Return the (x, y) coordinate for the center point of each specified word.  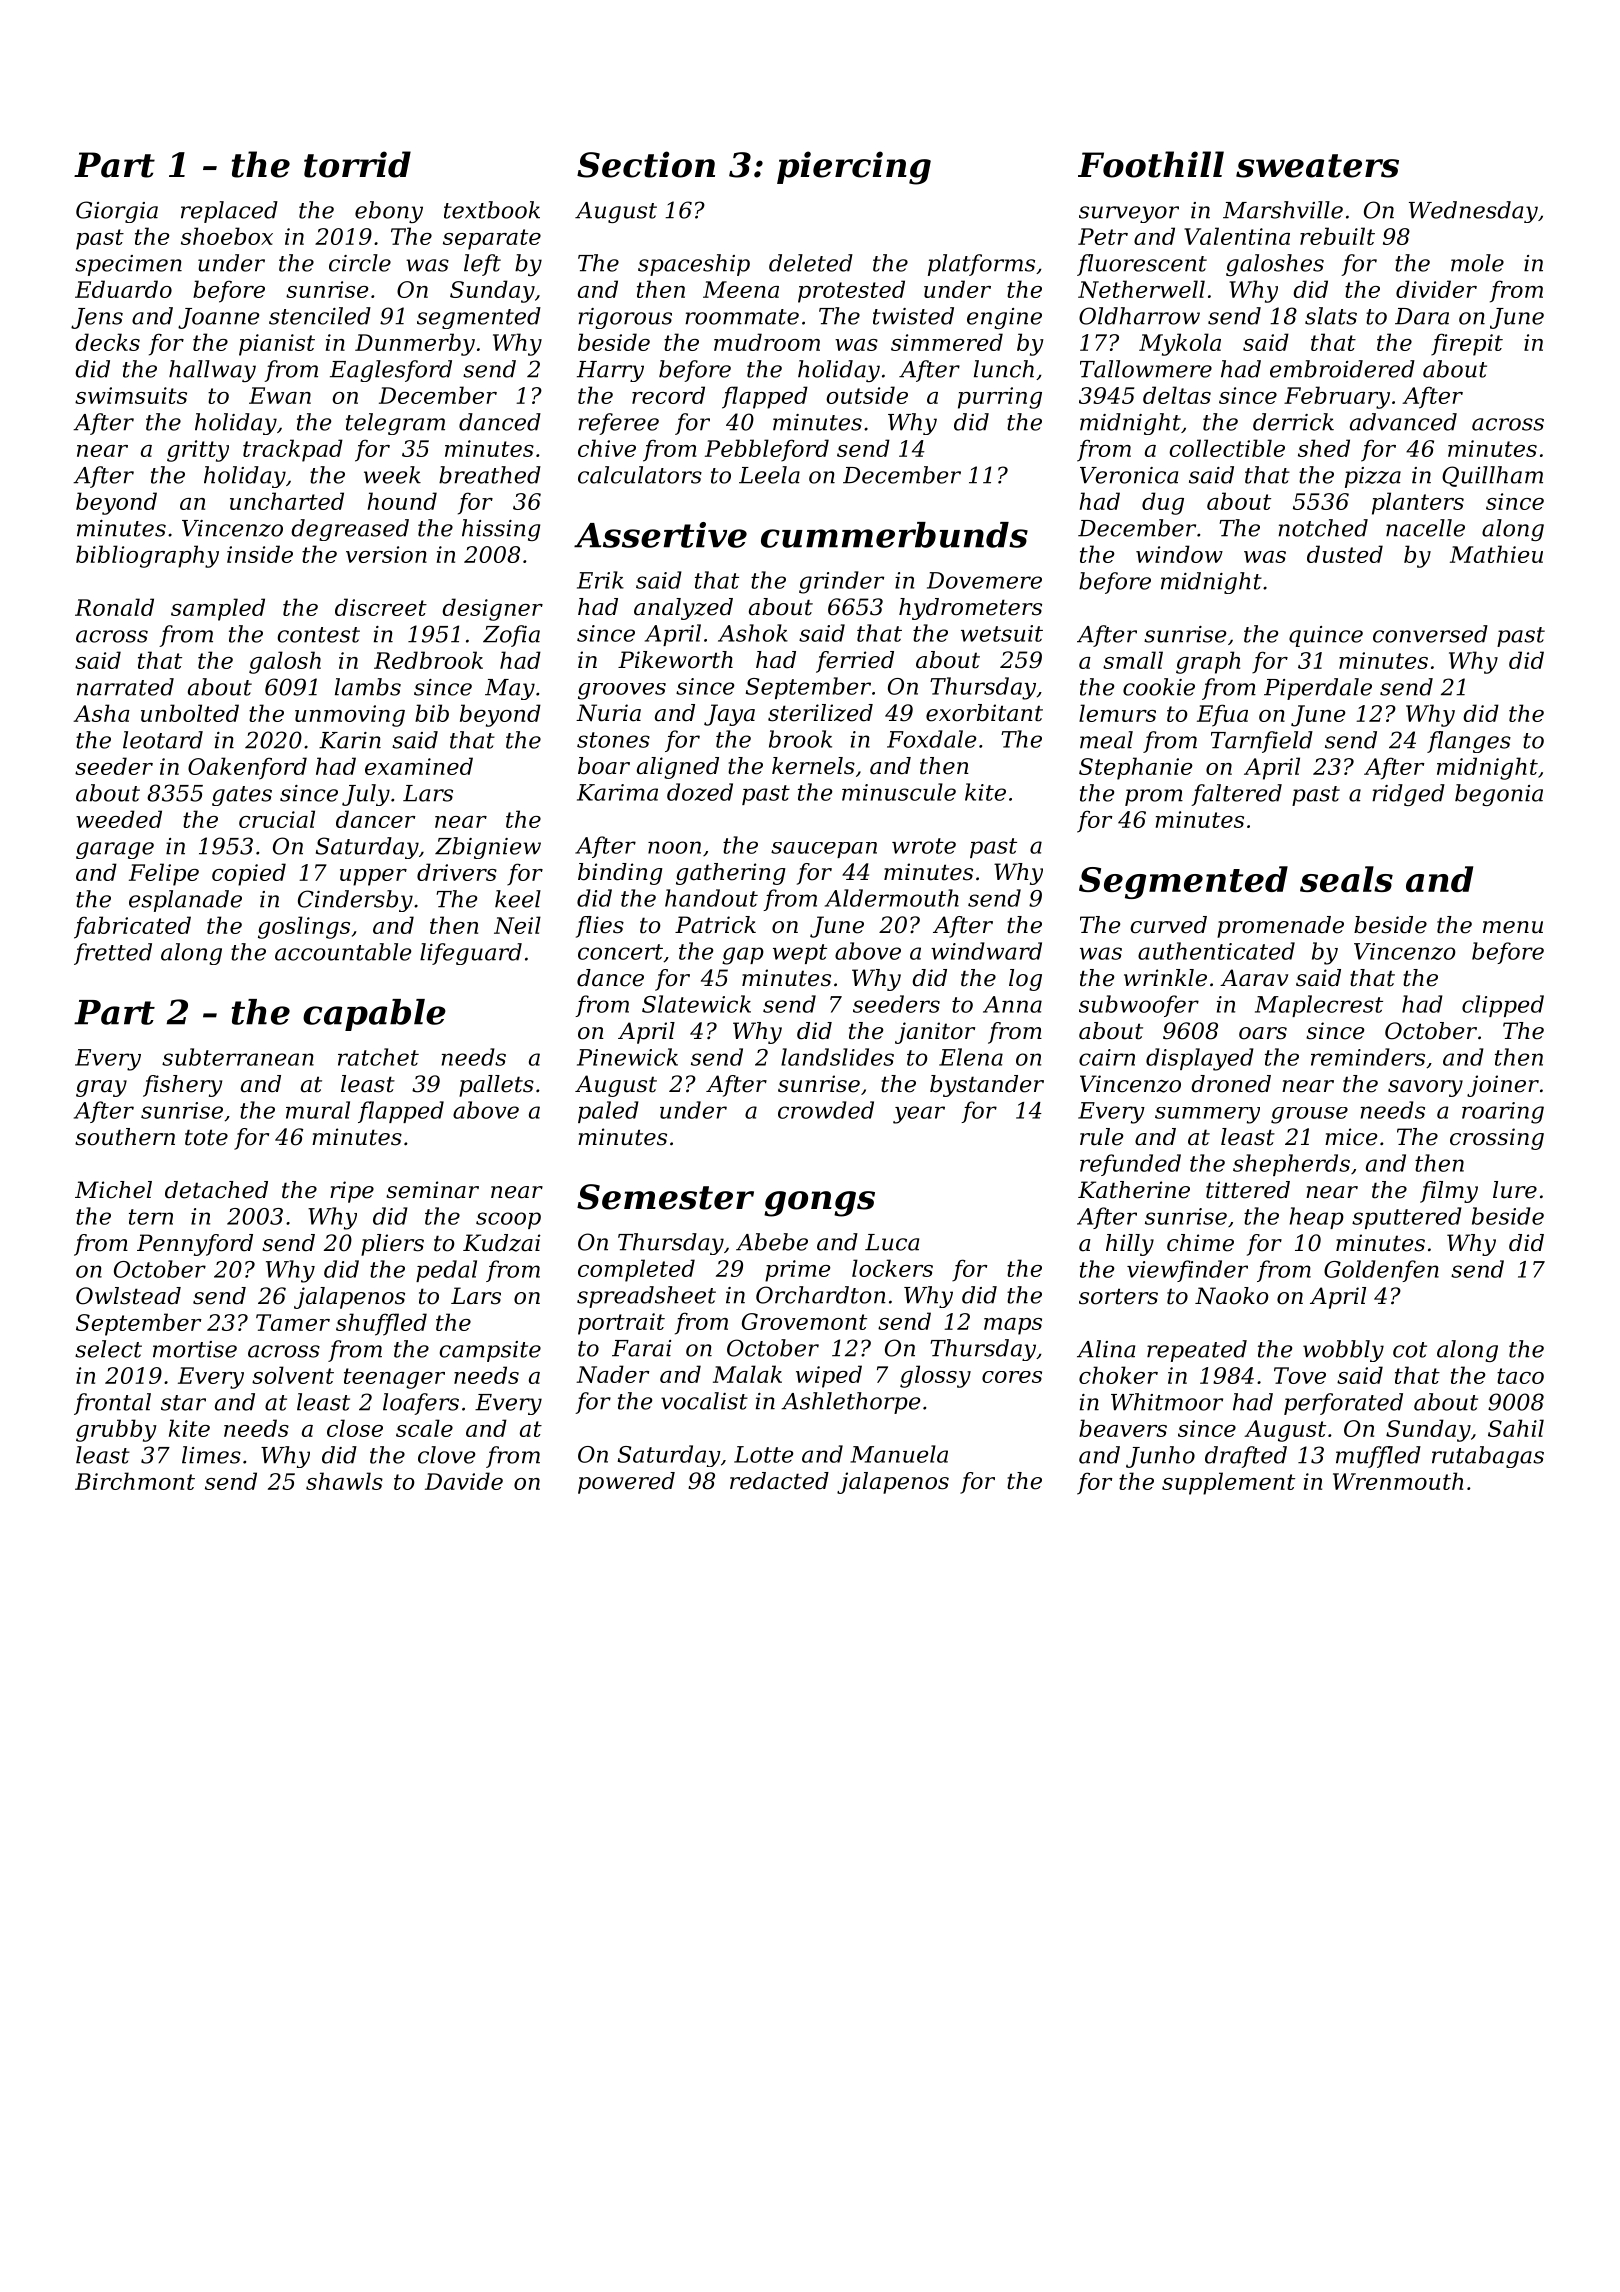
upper (373, 877)
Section (646, 164)
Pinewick (627, 1057)
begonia (1499, 795)
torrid (357, 164)
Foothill (1151, 164)
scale (424, 1428)
